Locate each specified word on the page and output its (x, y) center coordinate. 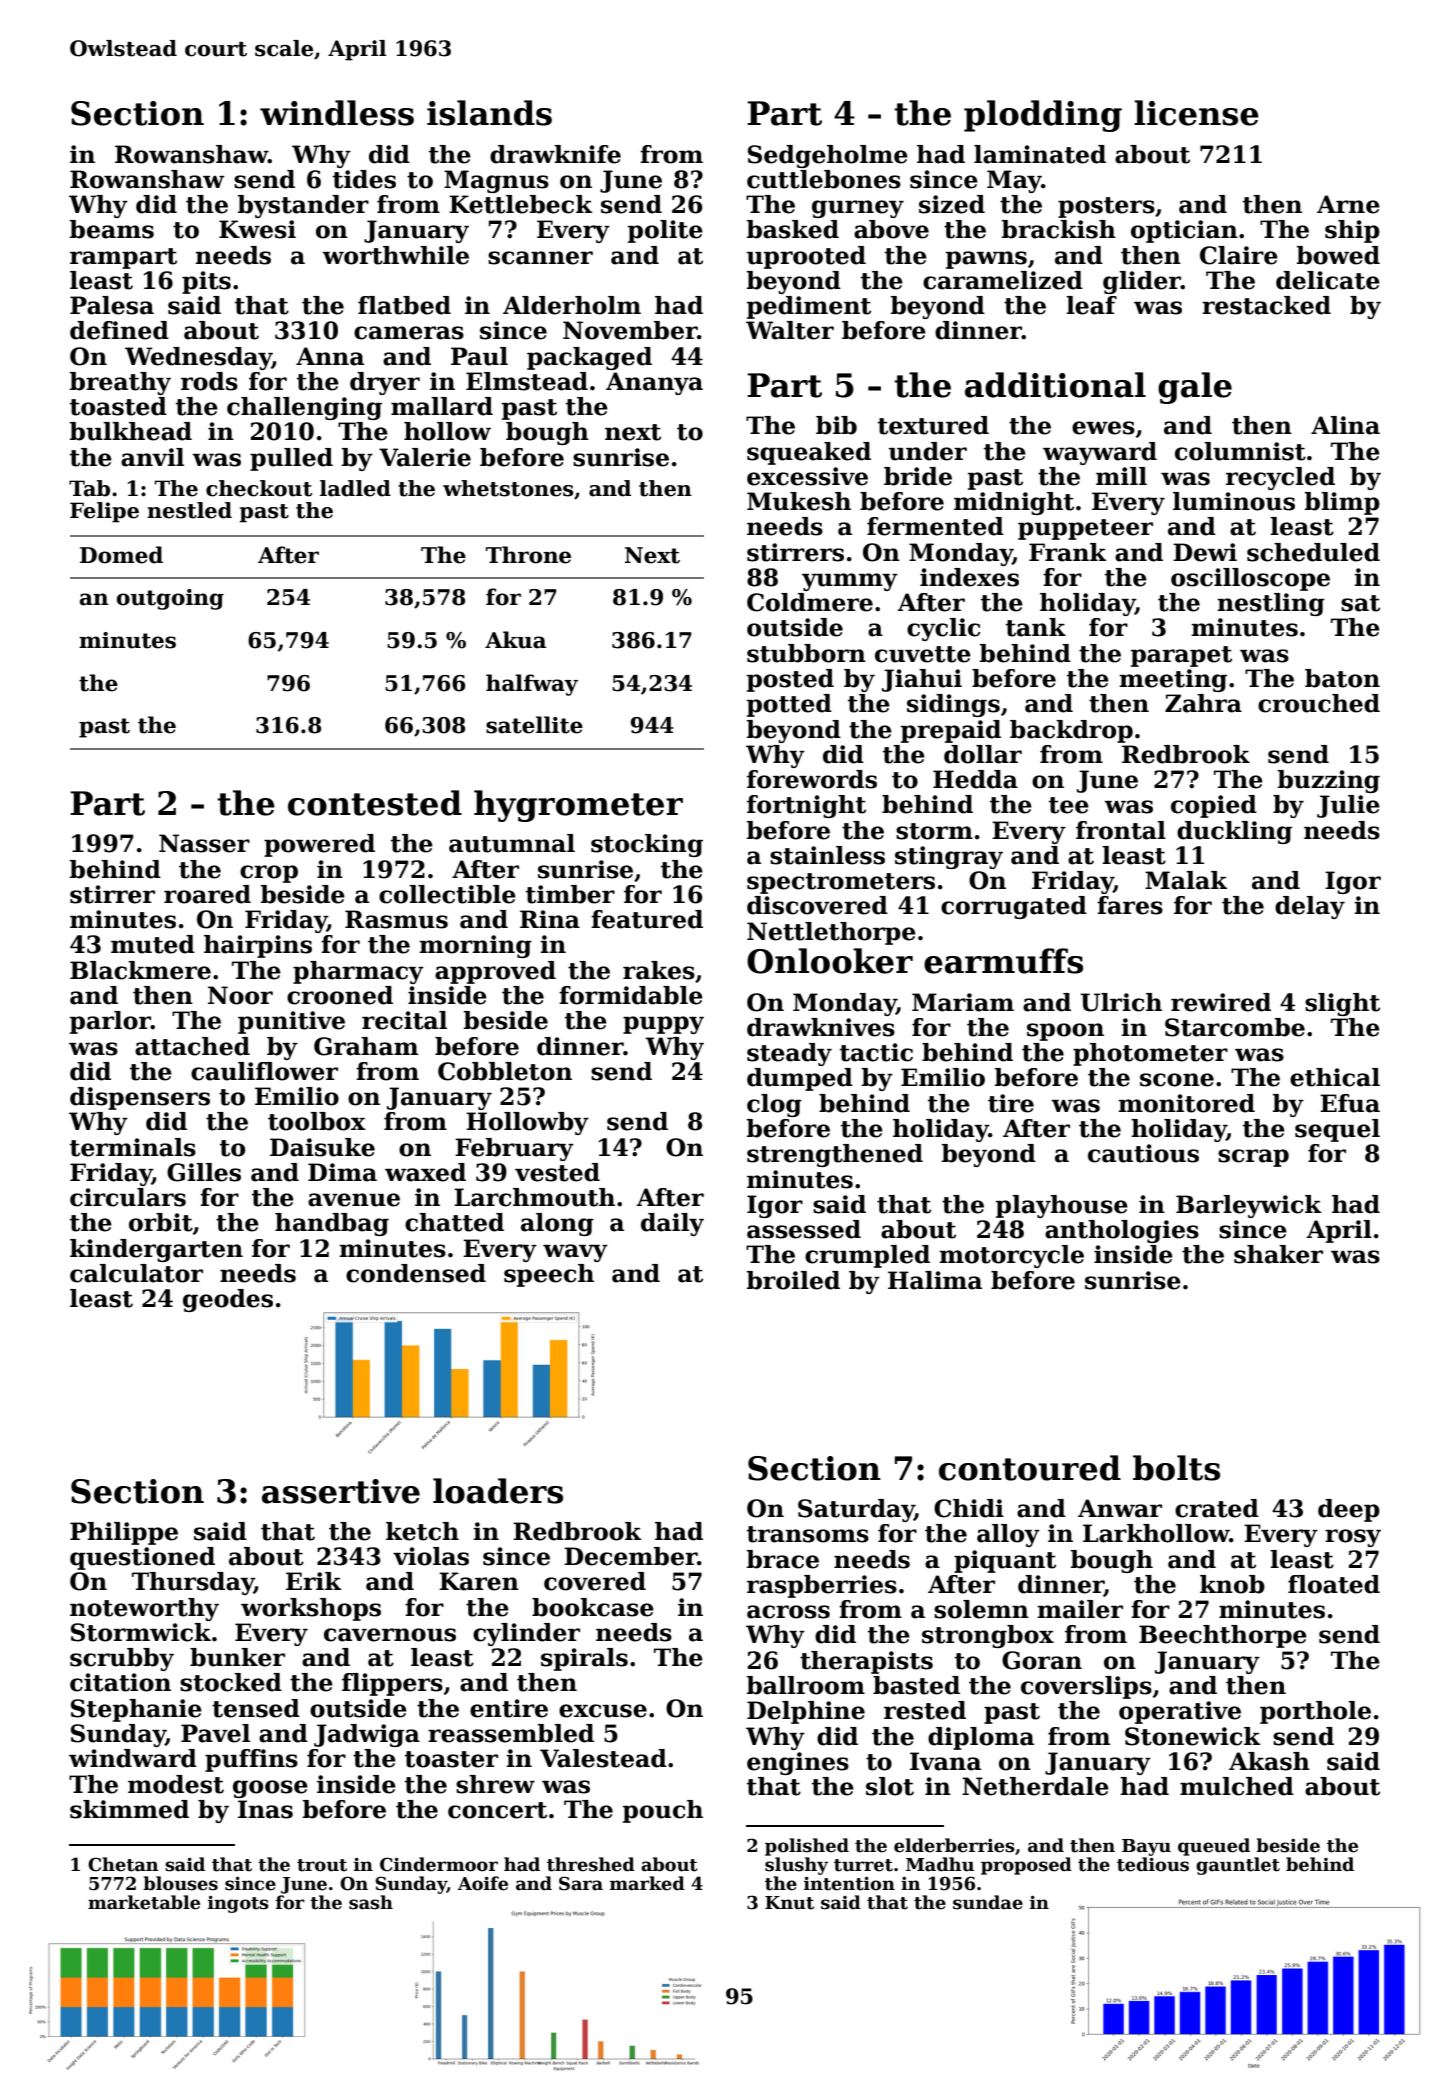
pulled (291, 459)
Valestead (603, 1758)
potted (789, 705)
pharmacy (358, 972)
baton (1342, 678)
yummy (850, 582)
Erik (313, 1581)
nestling (1271, 604)
